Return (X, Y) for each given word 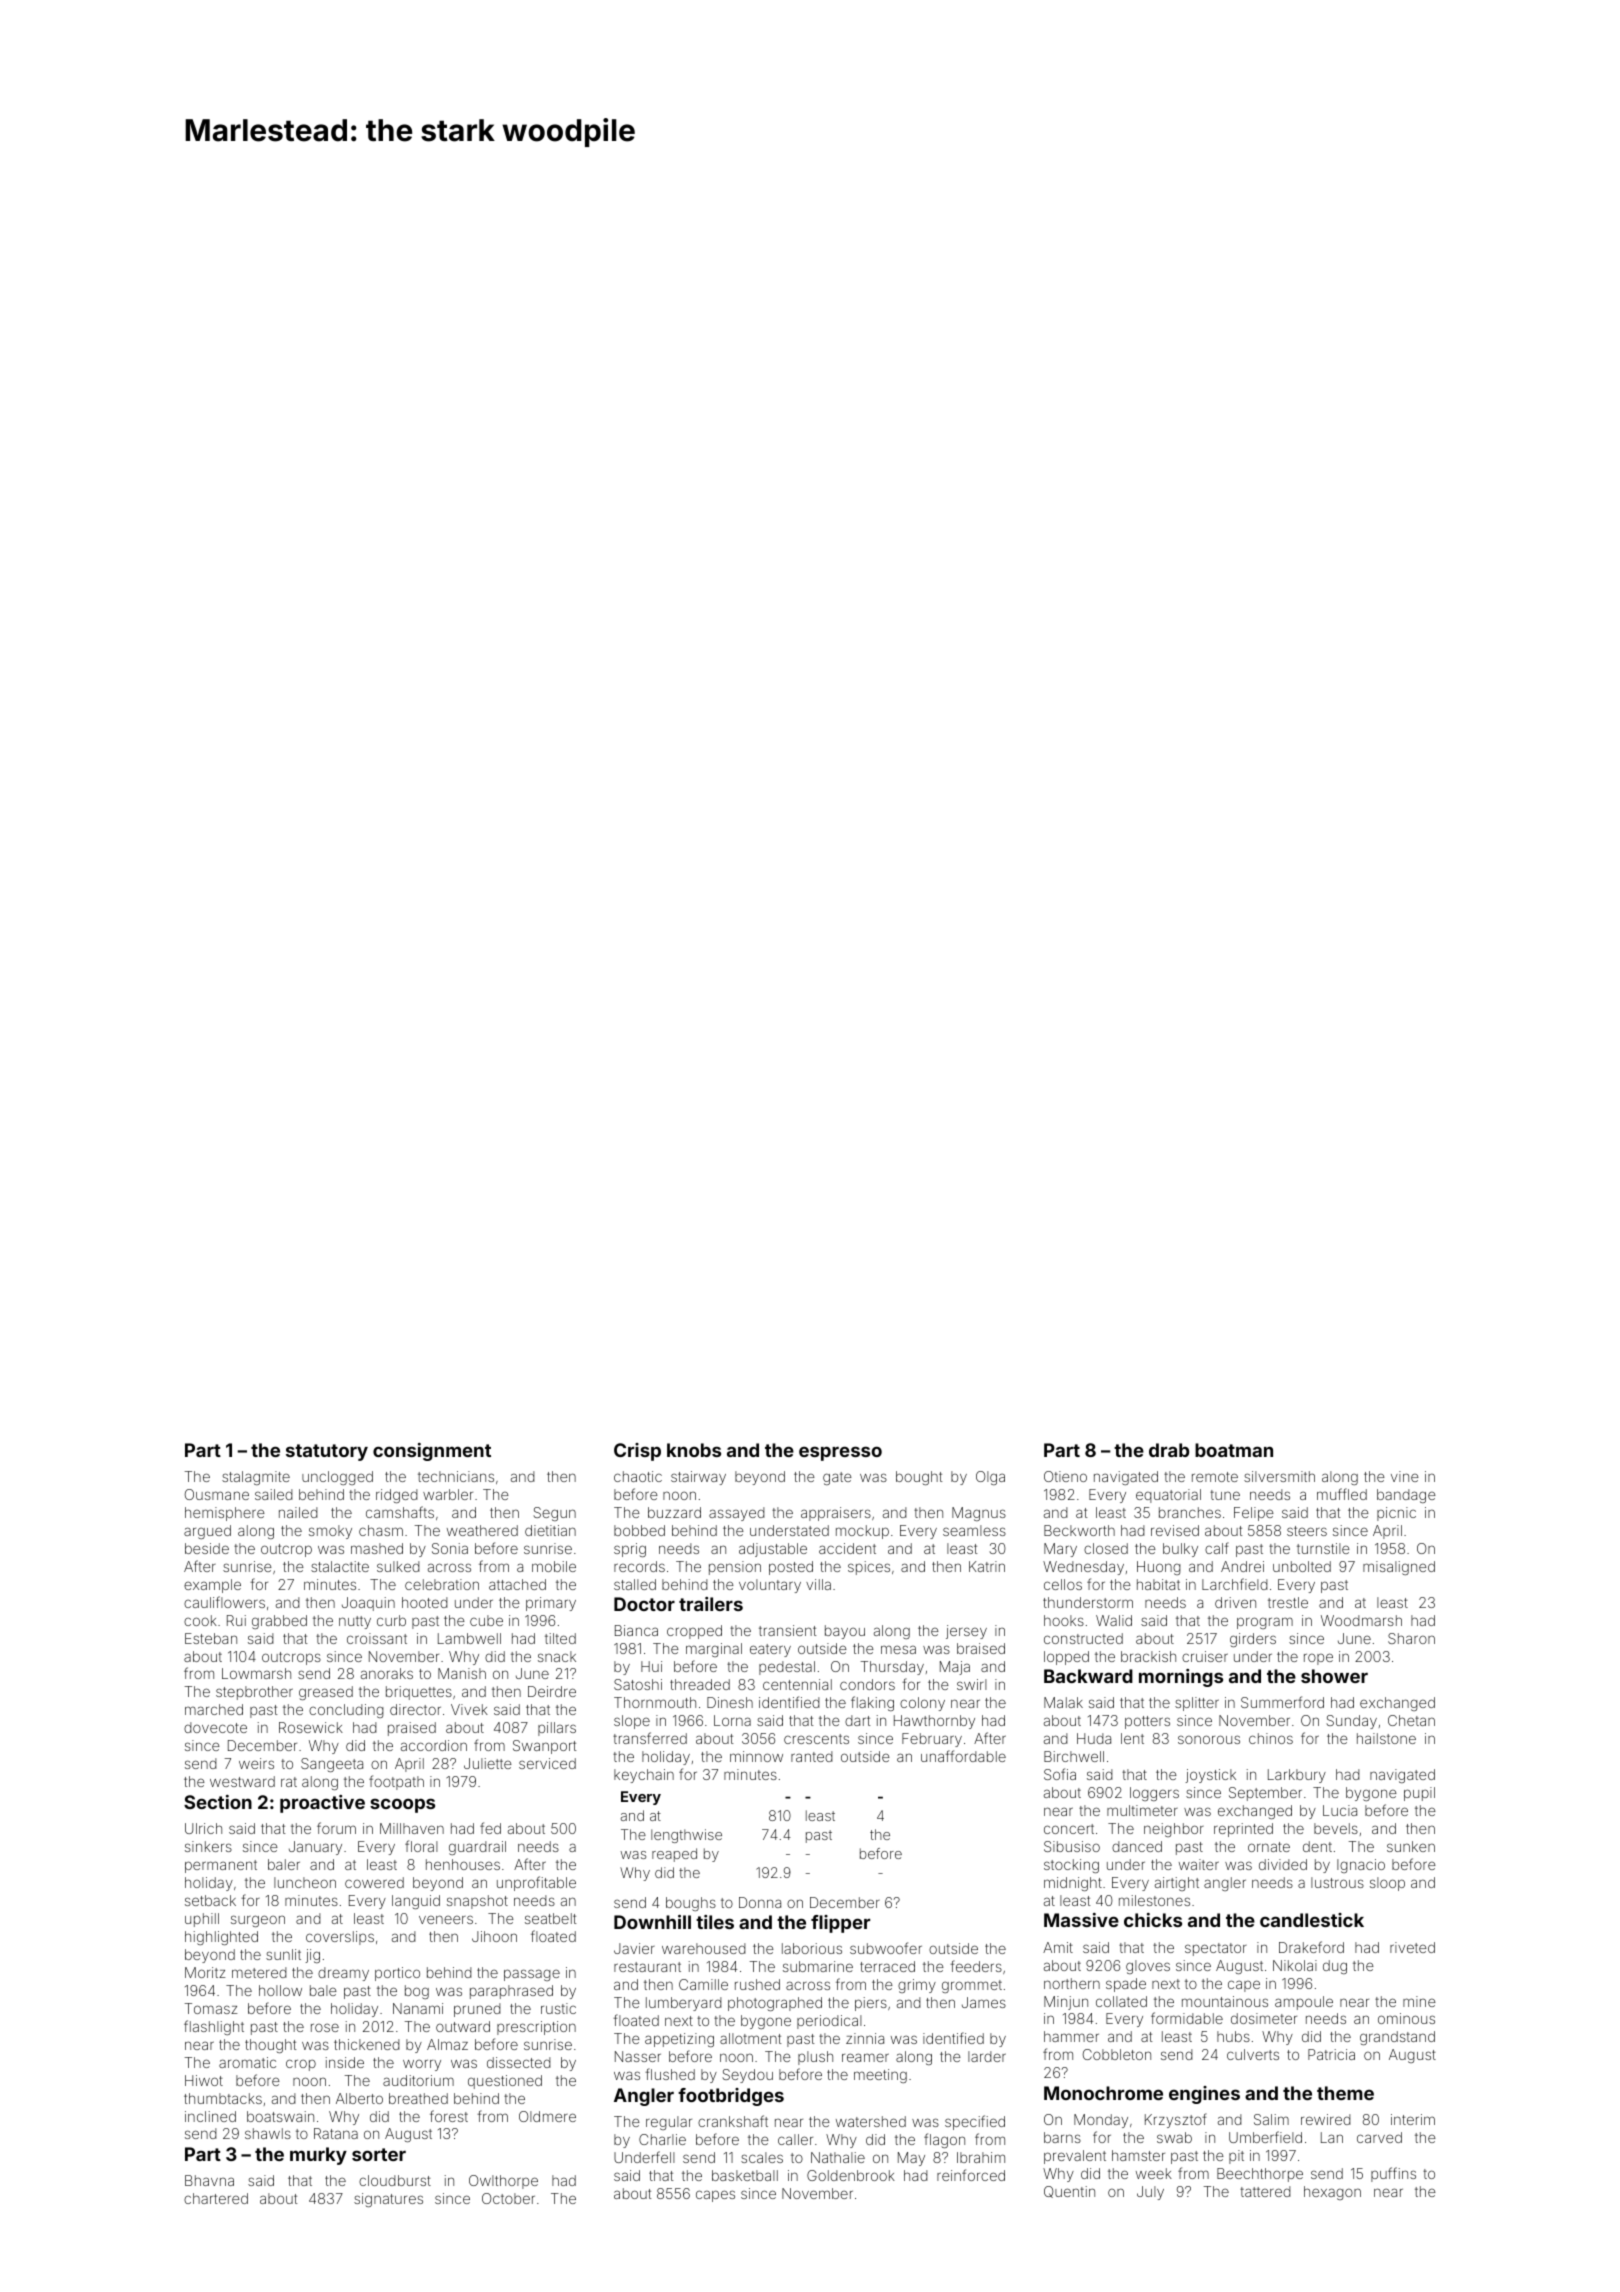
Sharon (1411, 1638)
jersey (966, 1632)
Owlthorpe (503, 2182)
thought (270, 2046)
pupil (1419, 1794)
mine (1419, 2001)
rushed (757, 1984)
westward (242, 1781)
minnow (756, 1756)
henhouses (463, 1864)
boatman (1234, 1450)
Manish (462, 1673)
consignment (432, 1452)
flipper (840, 1924)
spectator (1216, 1949)
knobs (694, 1450)
